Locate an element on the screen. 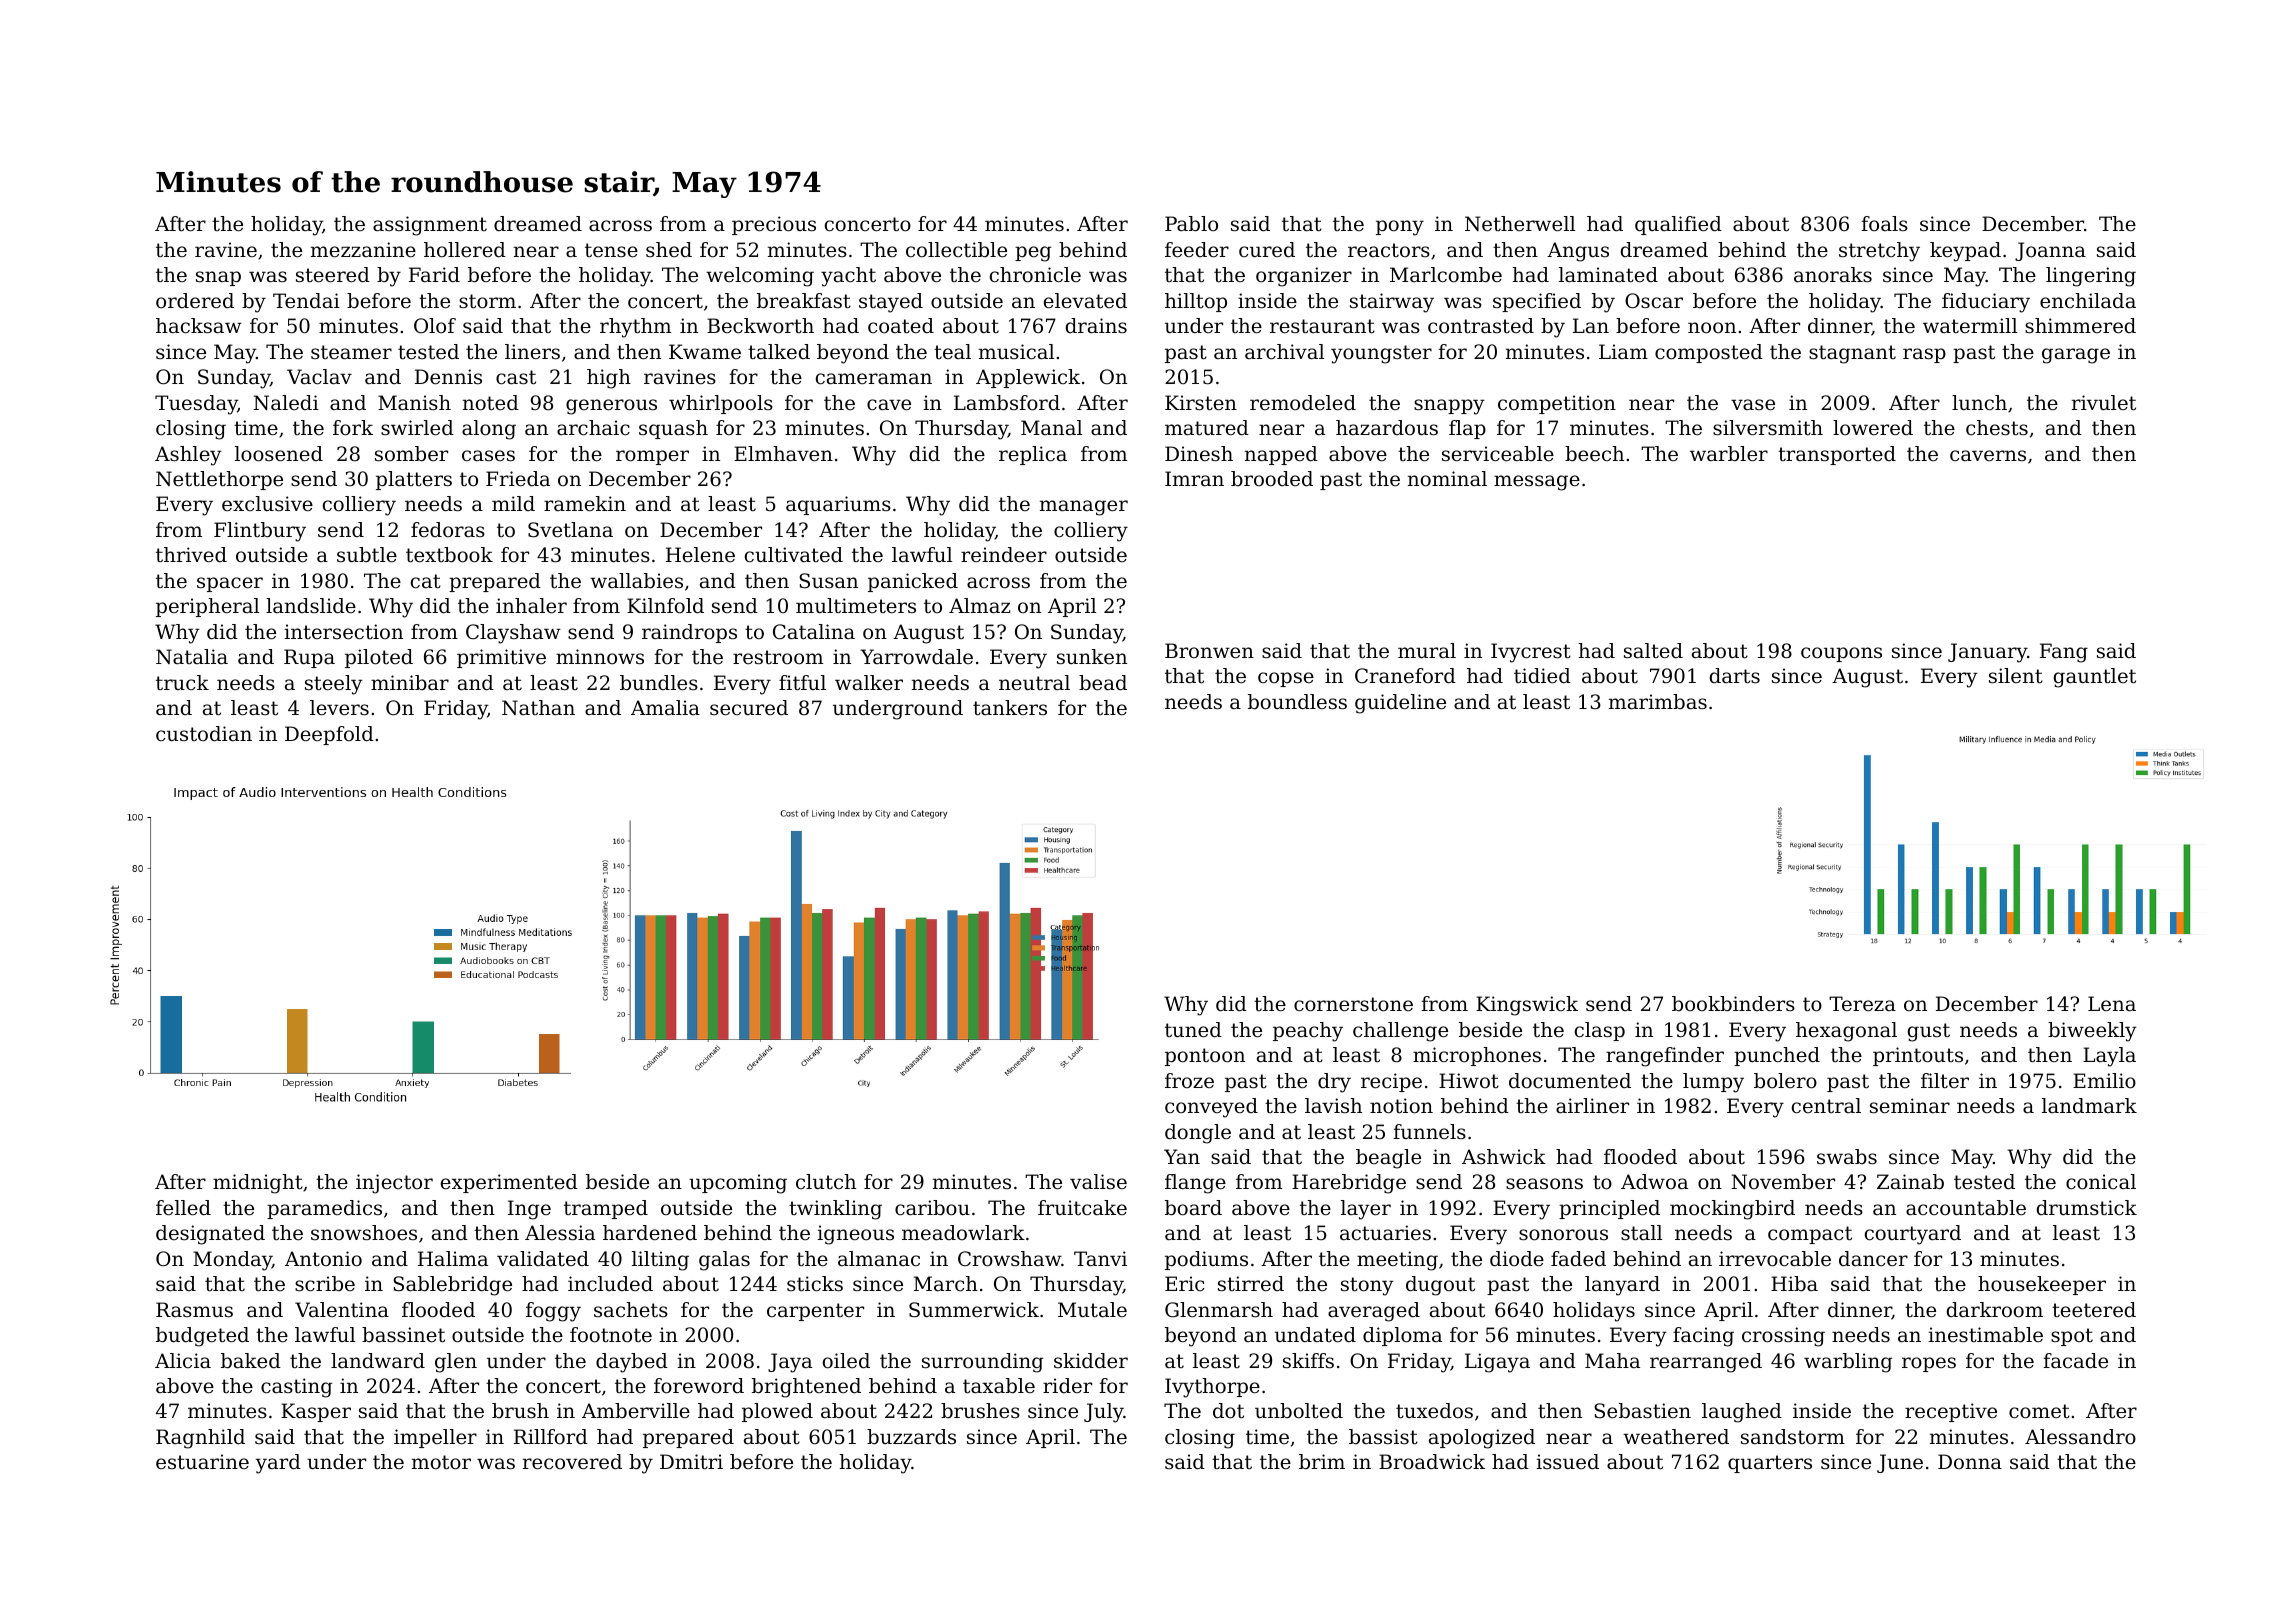  enchilada is located at coordinates (2088, 301).
